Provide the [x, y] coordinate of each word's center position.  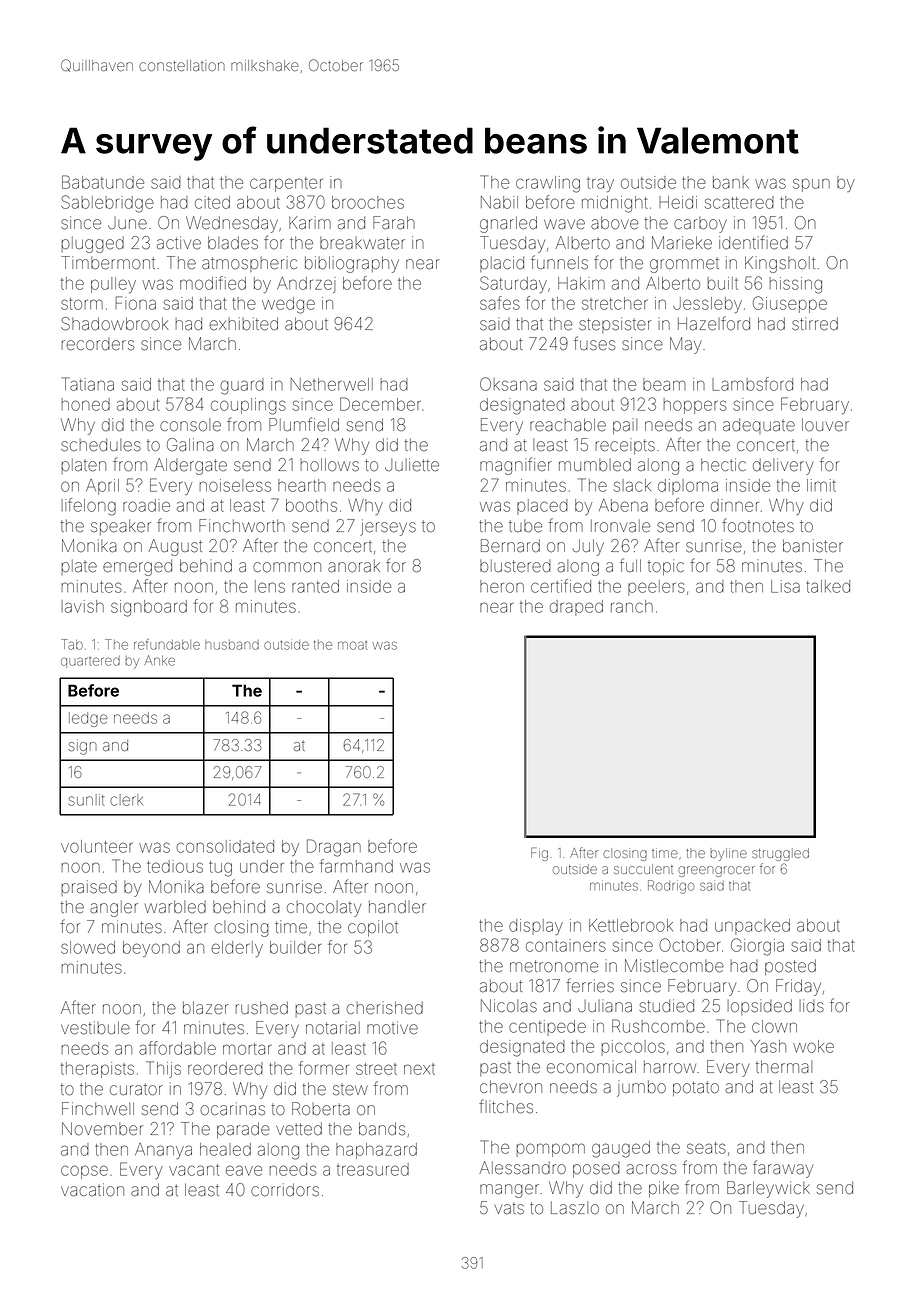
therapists [97, 1070]
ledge [88, 719]
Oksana [508, 384]
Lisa [785, 586]
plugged [92, 245]
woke [813, 1046]
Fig [539, 854]
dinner [735, 505]
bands [382, 1128]
